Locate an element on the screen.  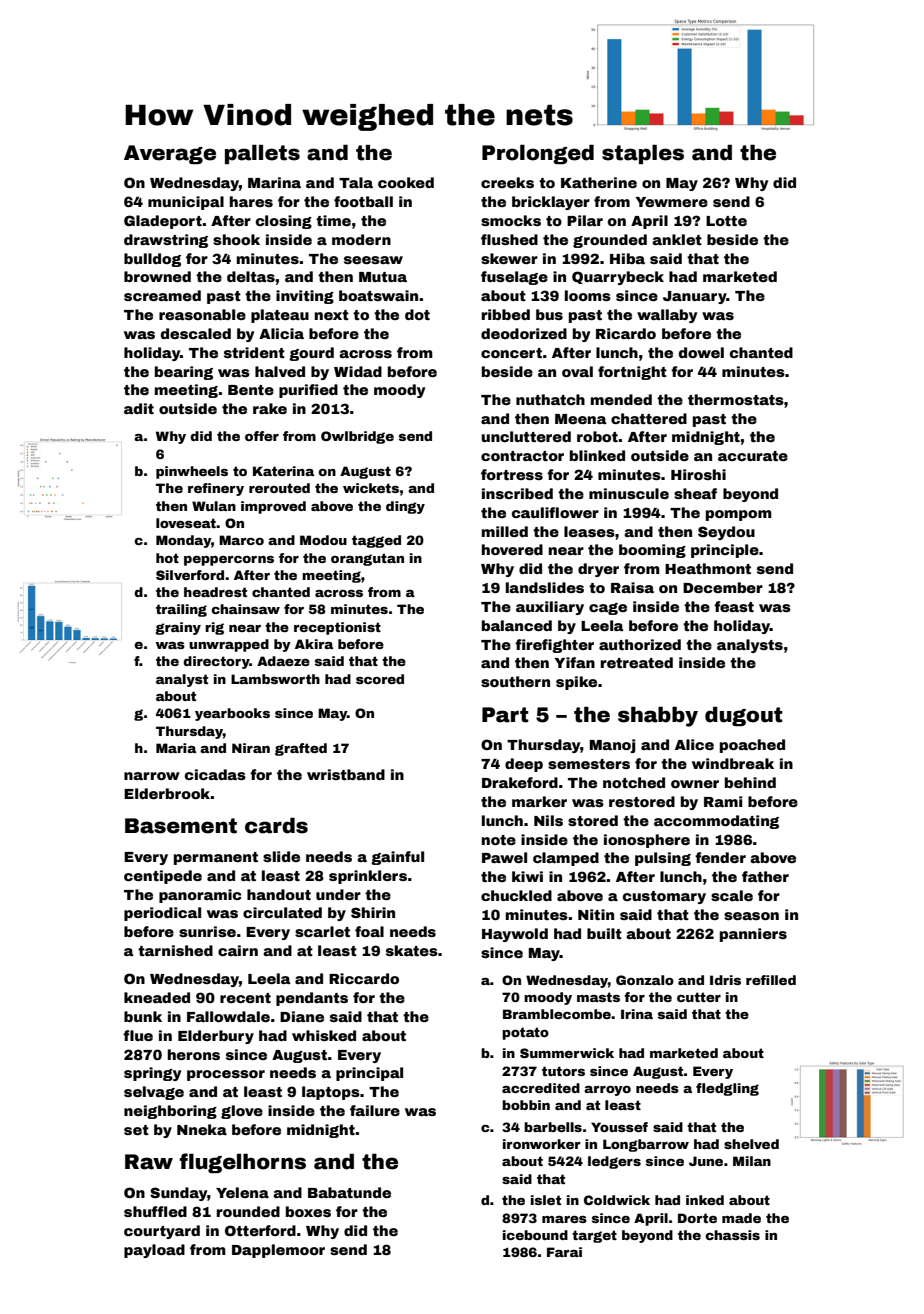
Prolonged is located at coordinates (538, 154).
